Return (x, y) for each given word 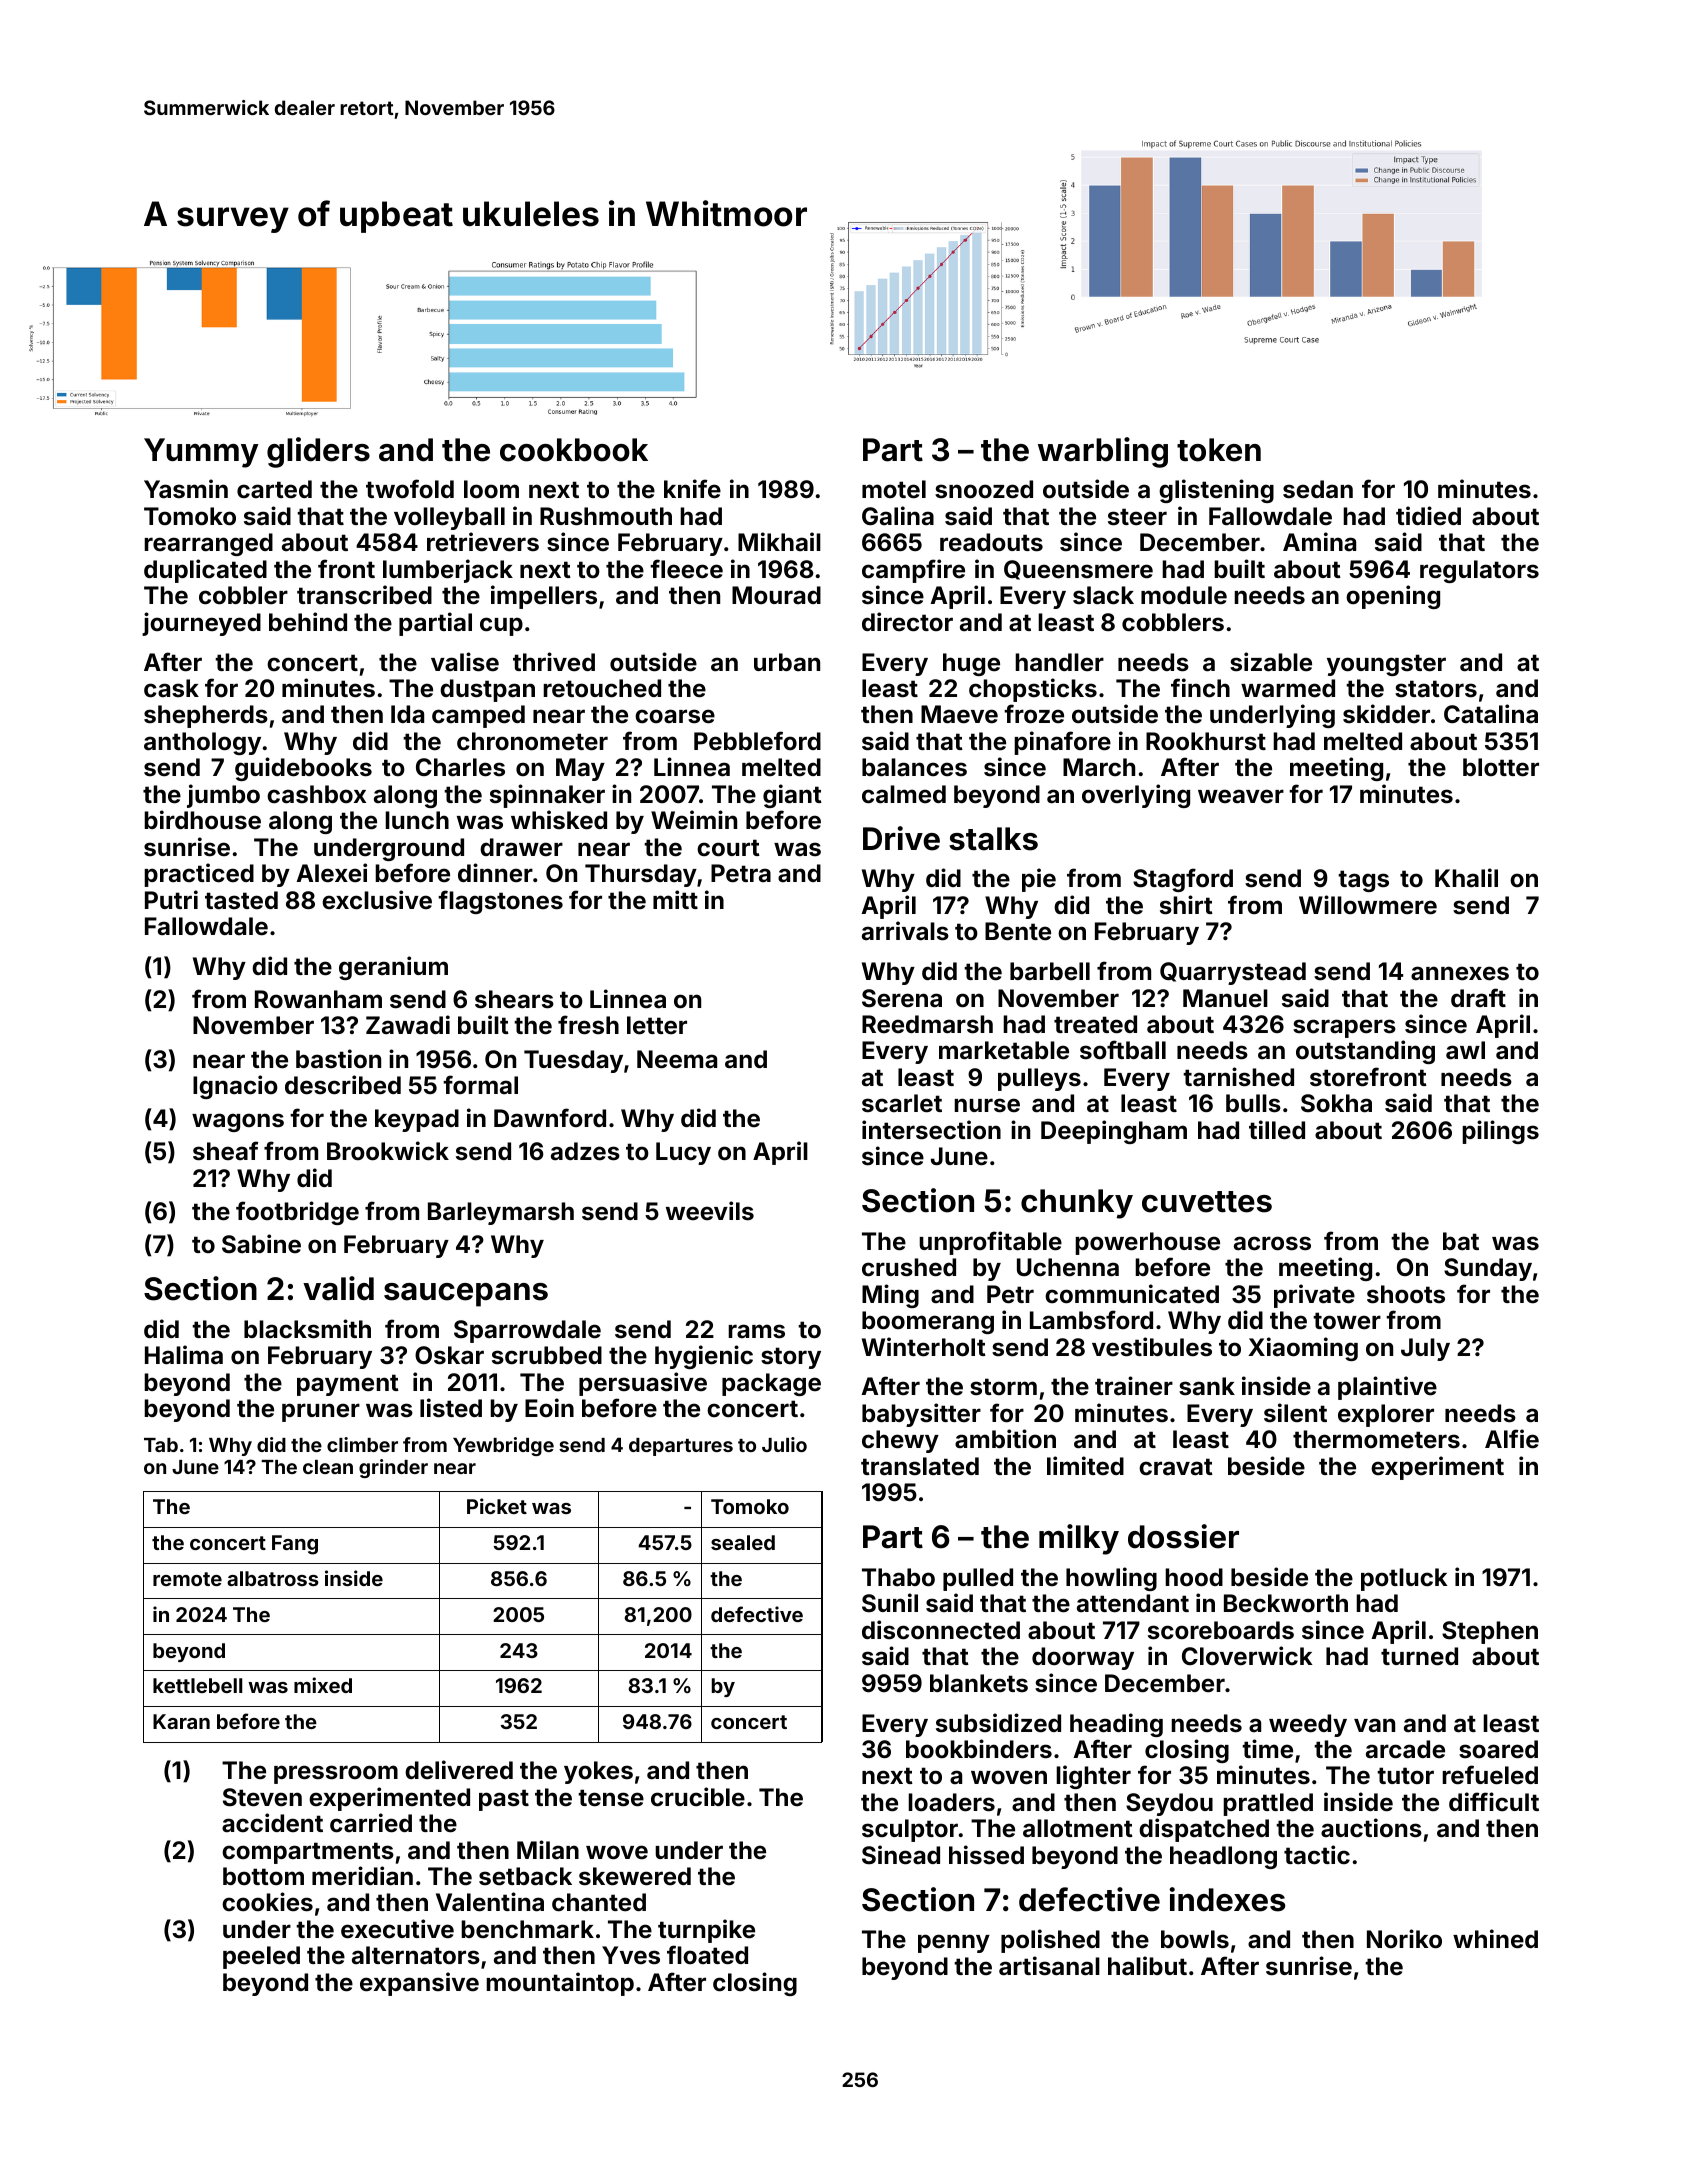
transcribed (364, 595)
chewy (900, 1441)
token (1219, 450)
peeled (261, 1957)
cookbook (574, 450)
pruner (321, 1412)
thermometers (1376, 1439)
